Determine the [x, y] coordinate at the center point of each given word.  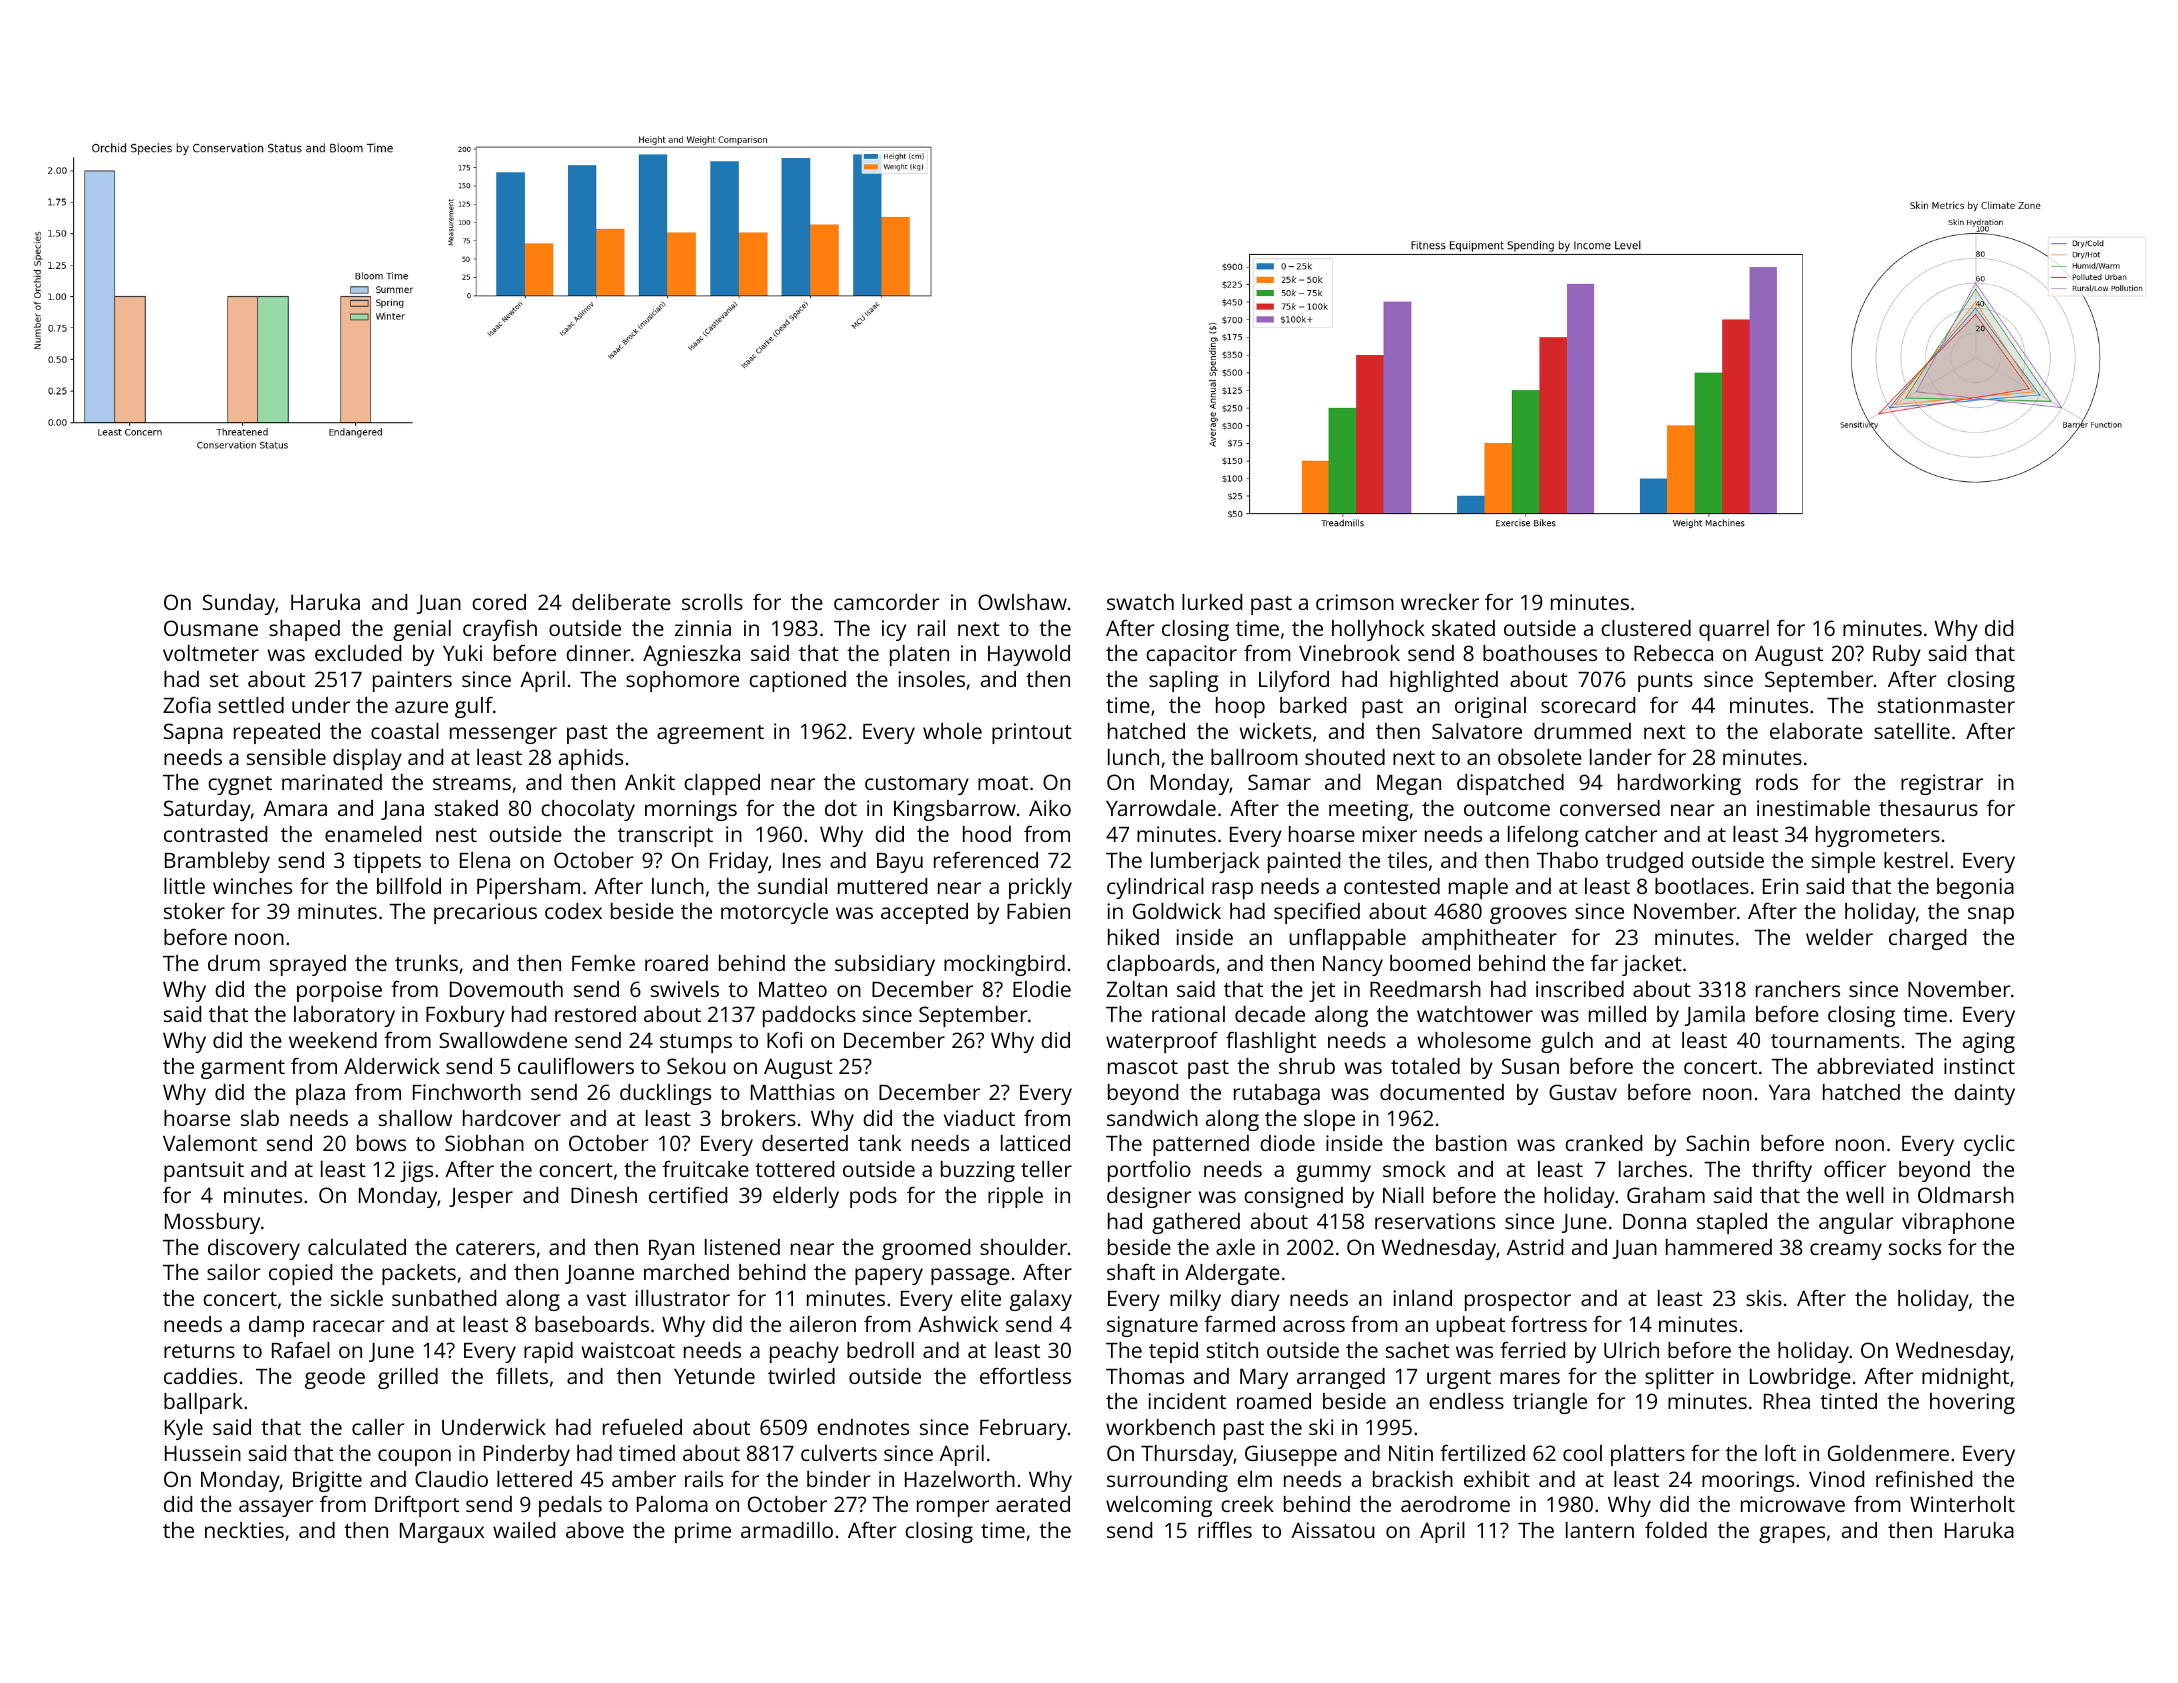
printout [1032, 733]
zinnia [703, 628]
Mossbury [212, 1223]
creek [1247, 1504]
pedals [570, 1506]
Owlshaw [1022, 602]
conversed [1610, 808]
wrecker [1440, 602]
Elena [485, 860]
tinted [1848, 1401]
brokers [759, 1118]
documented [1442, 1092]
